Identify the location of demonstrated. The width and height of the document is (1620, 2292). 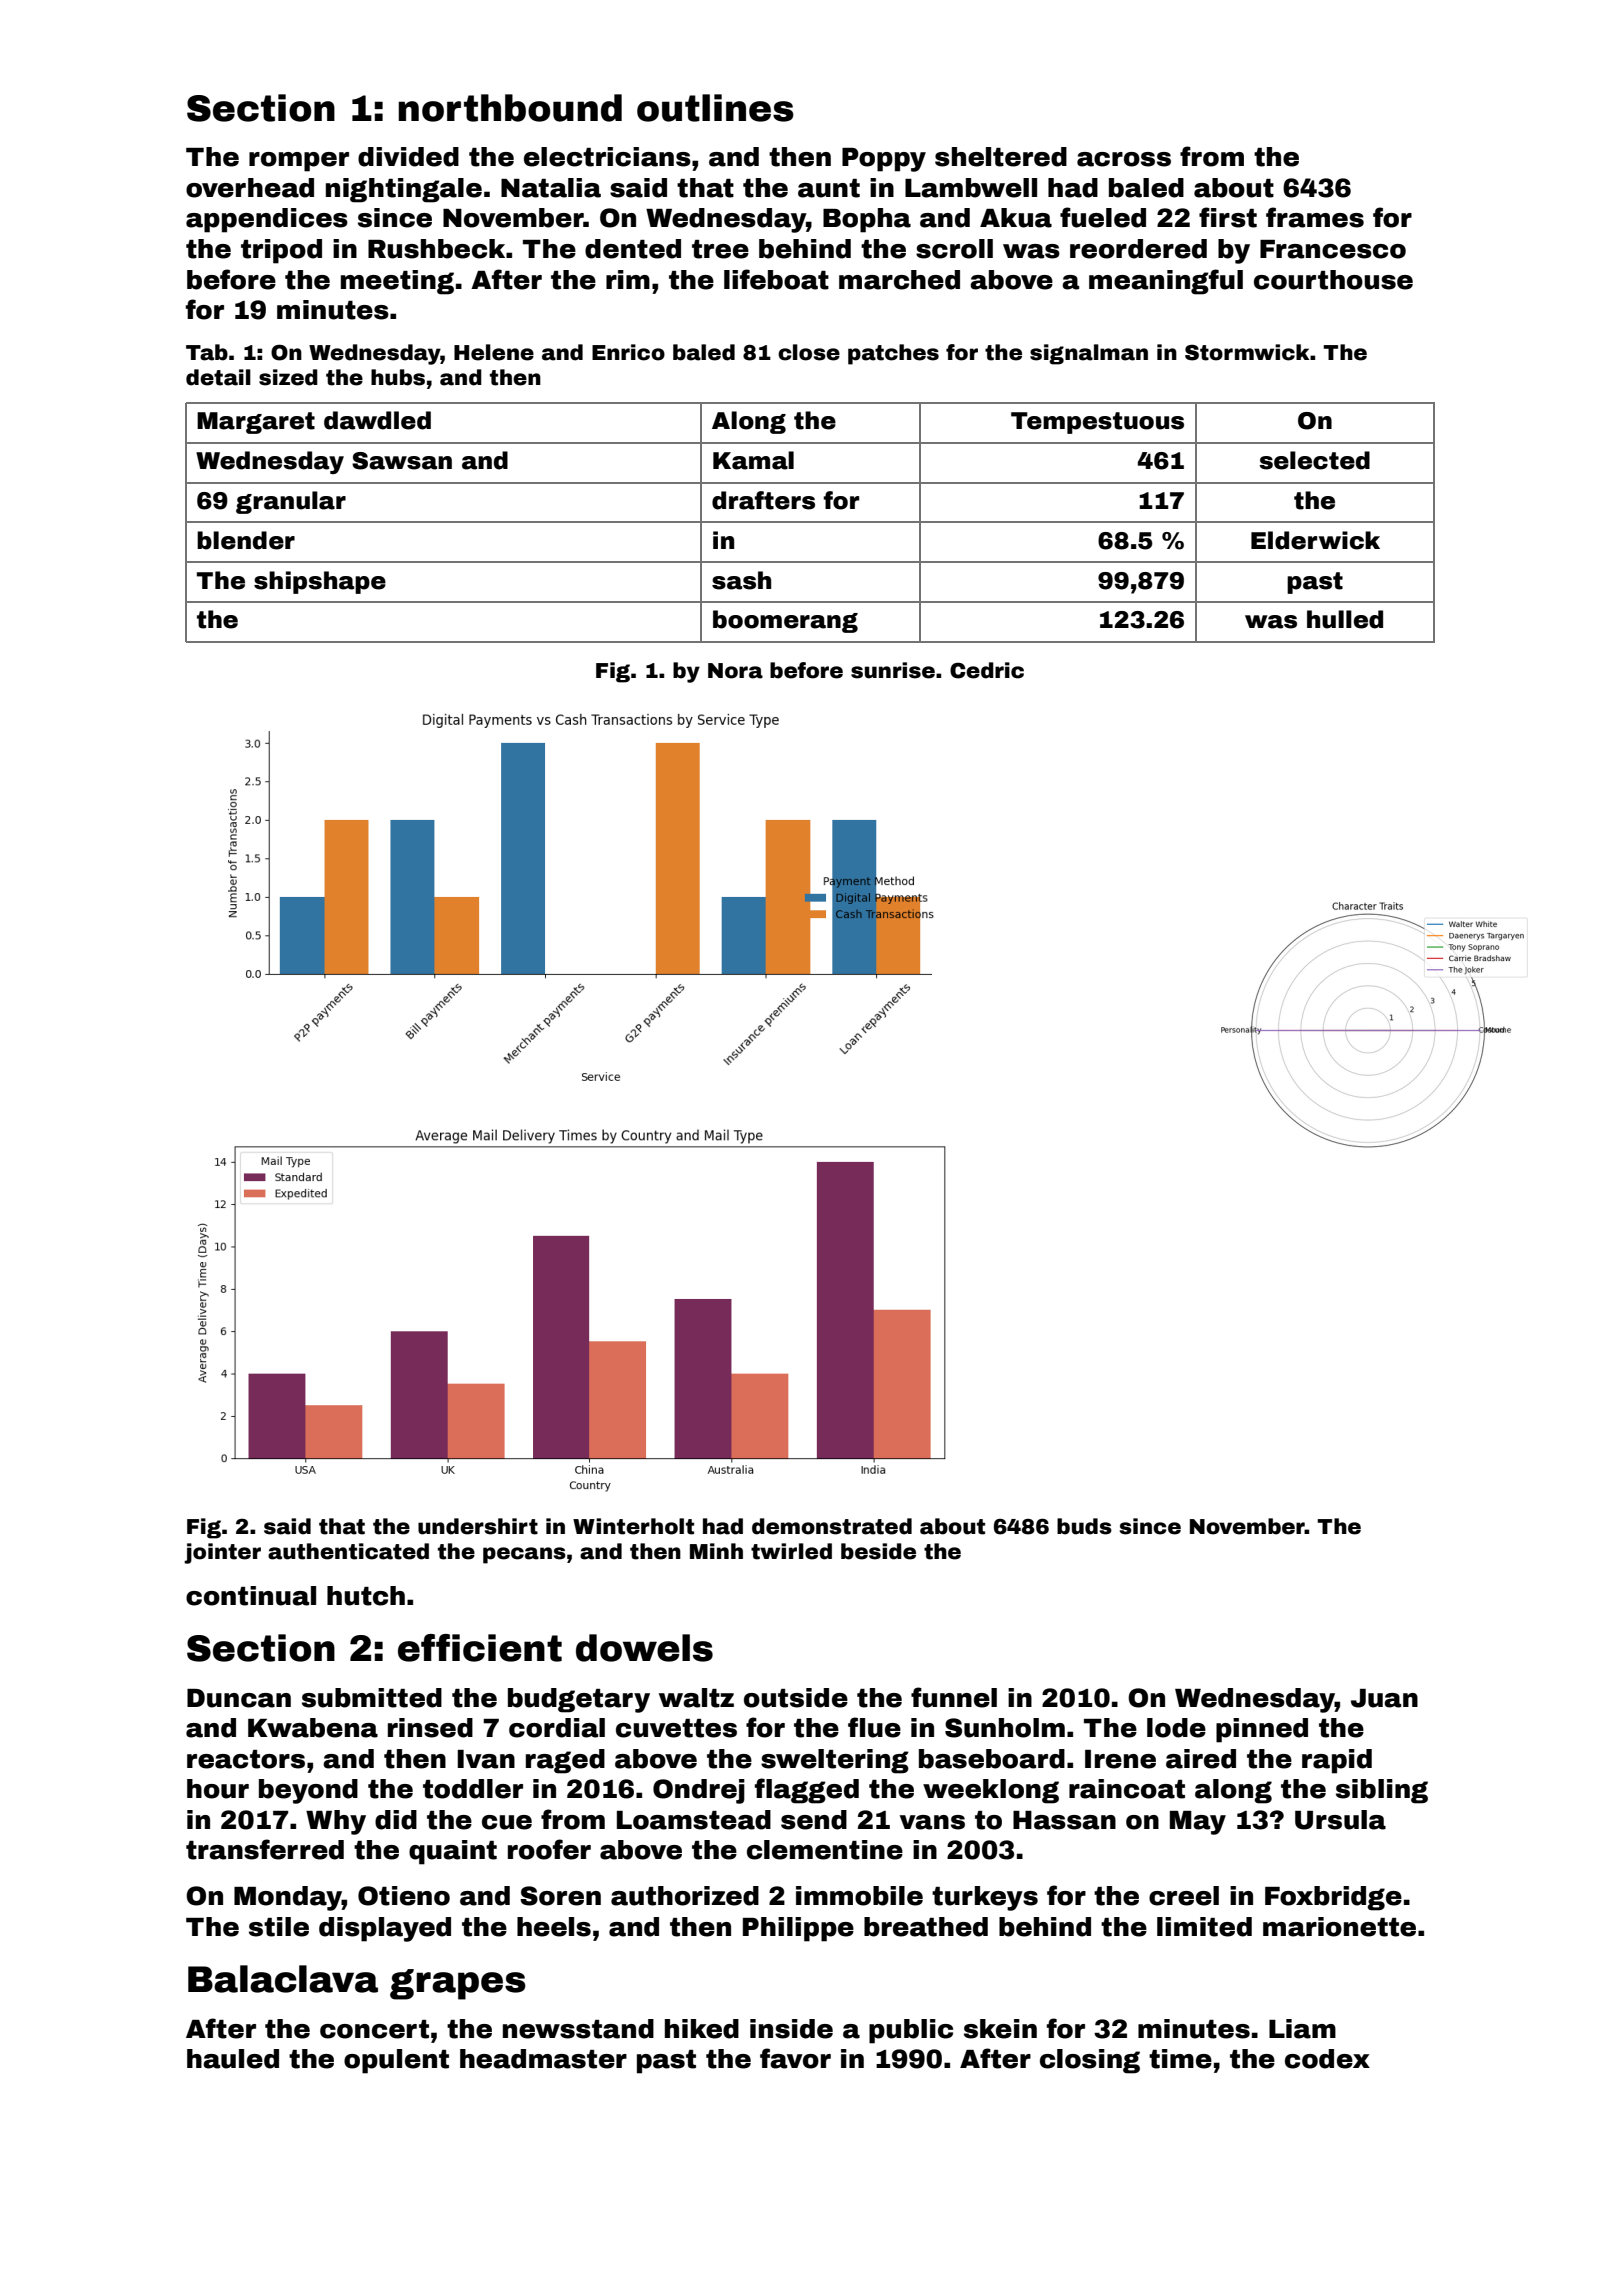
(832, 1526).
